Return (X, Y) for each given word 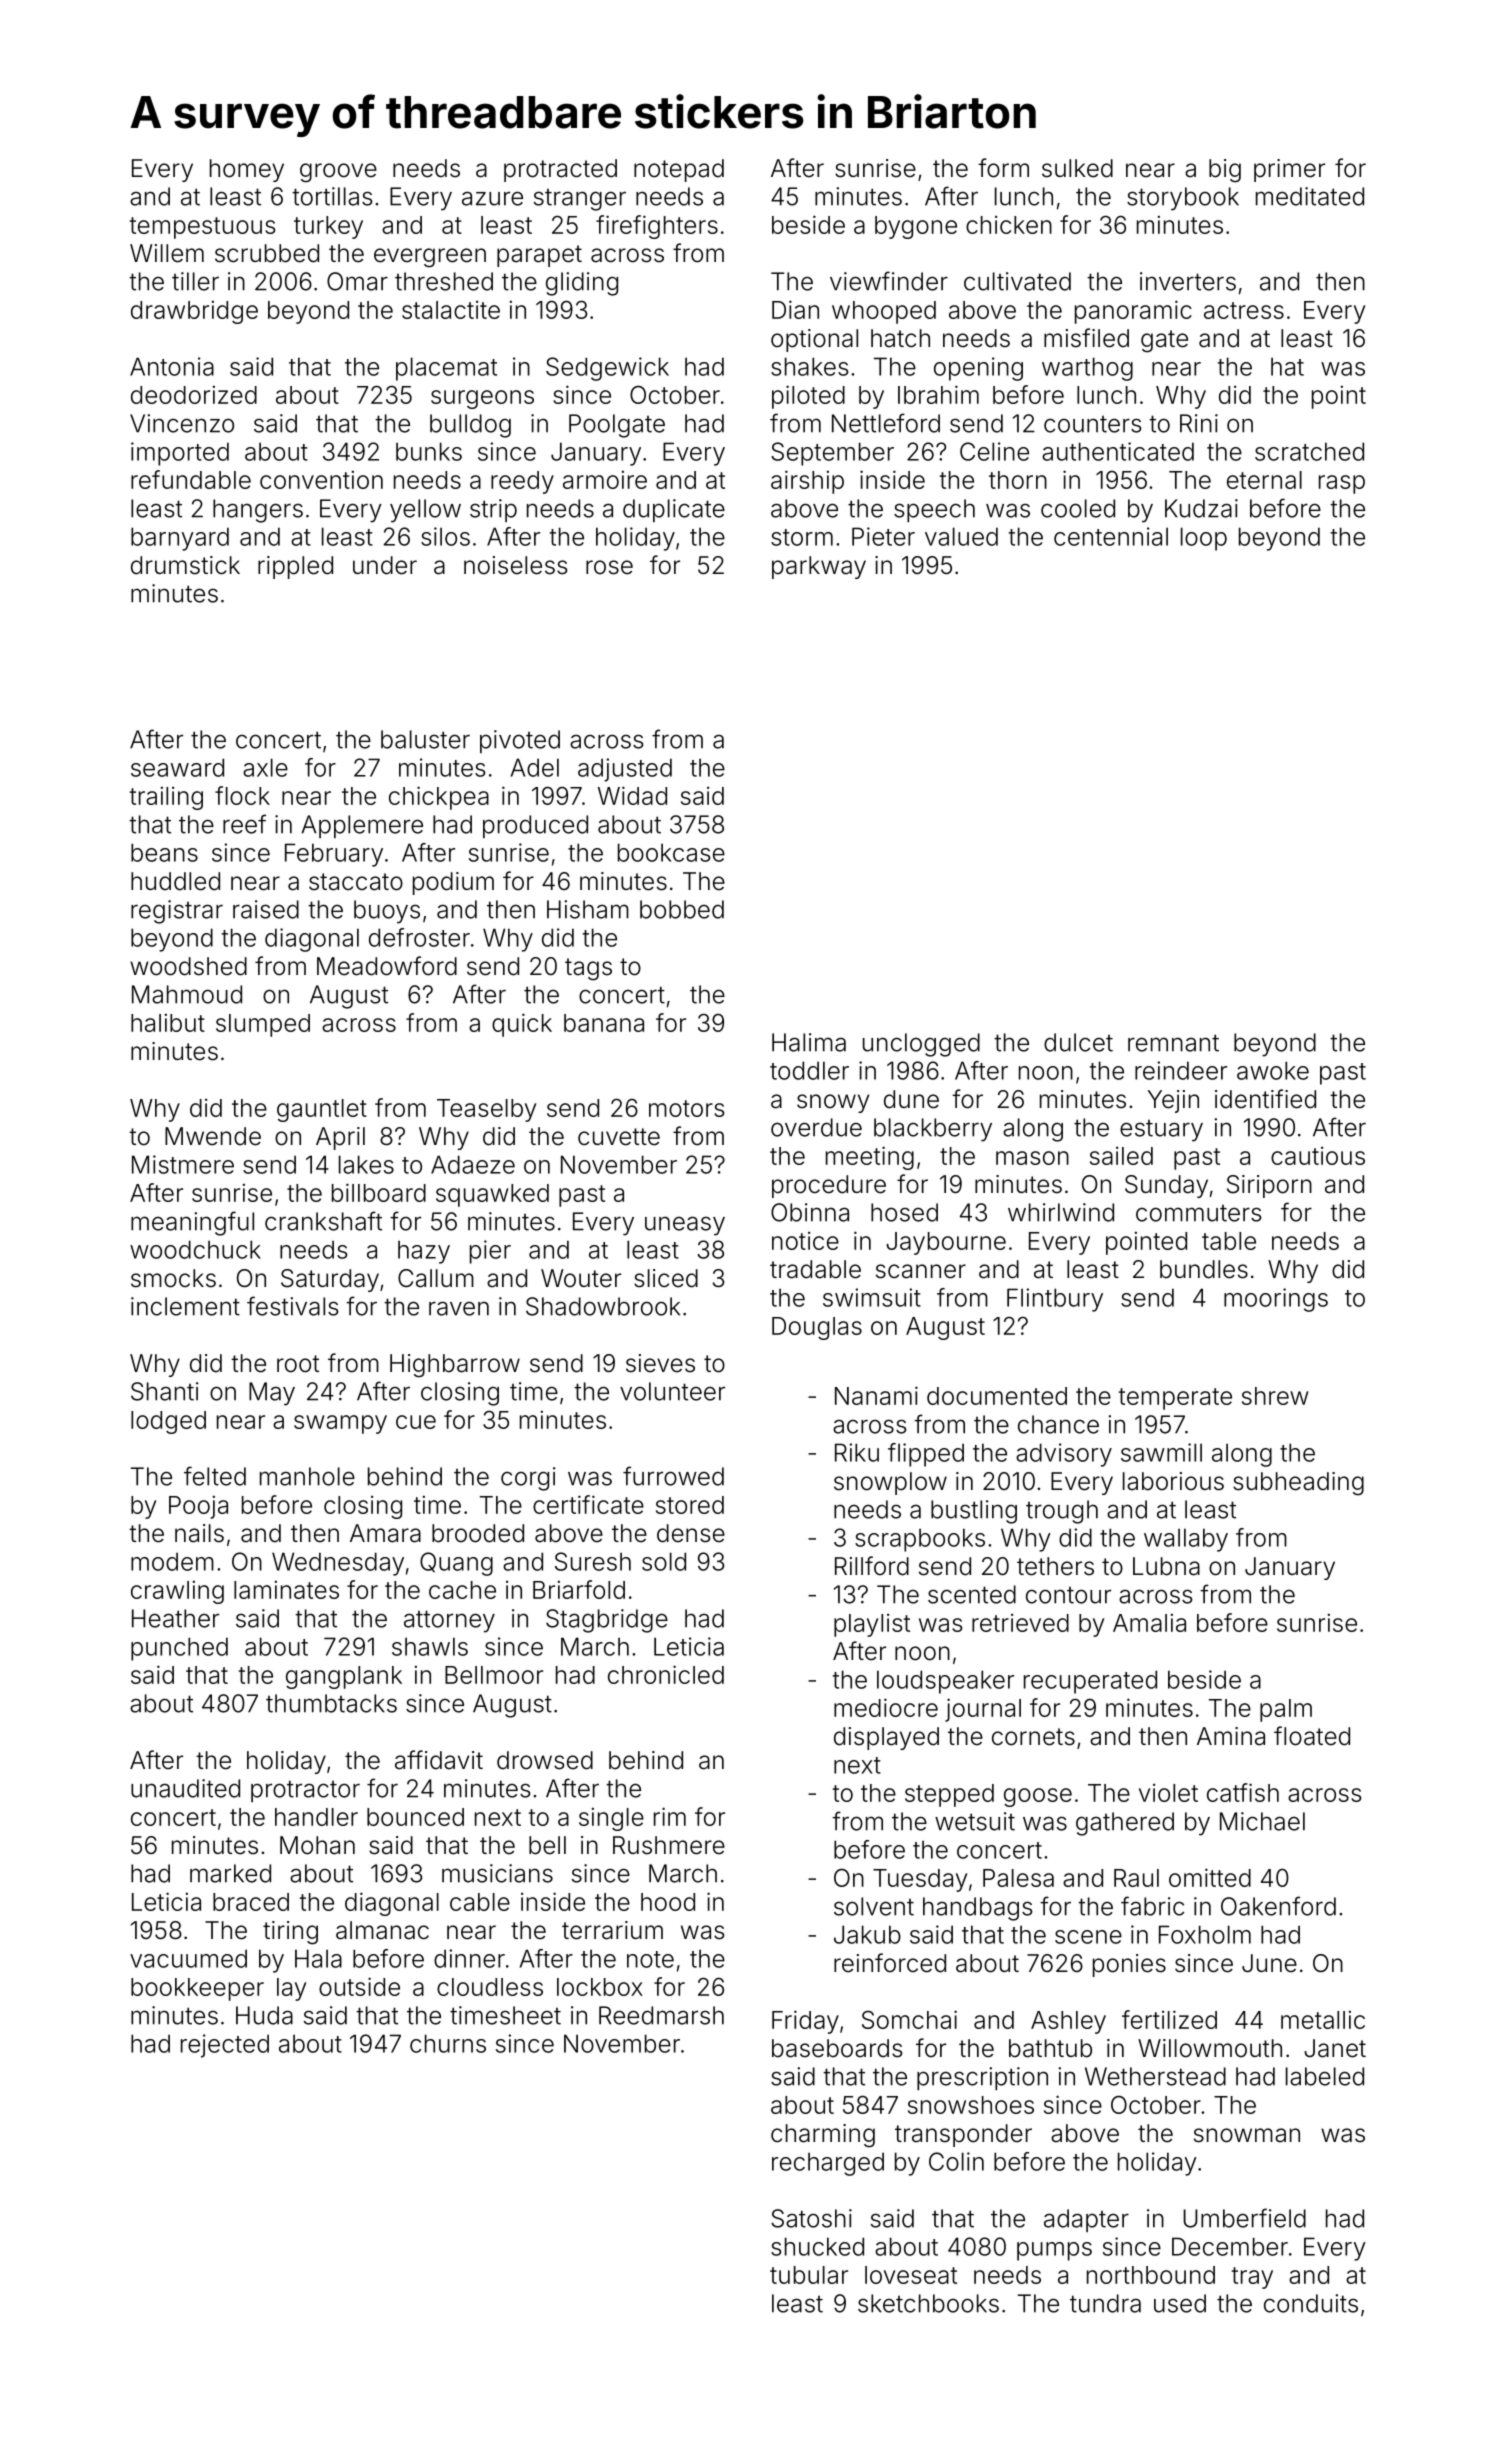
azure (492, 198)
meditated (1310, 196)
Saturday (330, 1280)
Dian (795, 309)
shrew (1275, 1396)
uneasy (685, 1226)
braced (251, 1902)
